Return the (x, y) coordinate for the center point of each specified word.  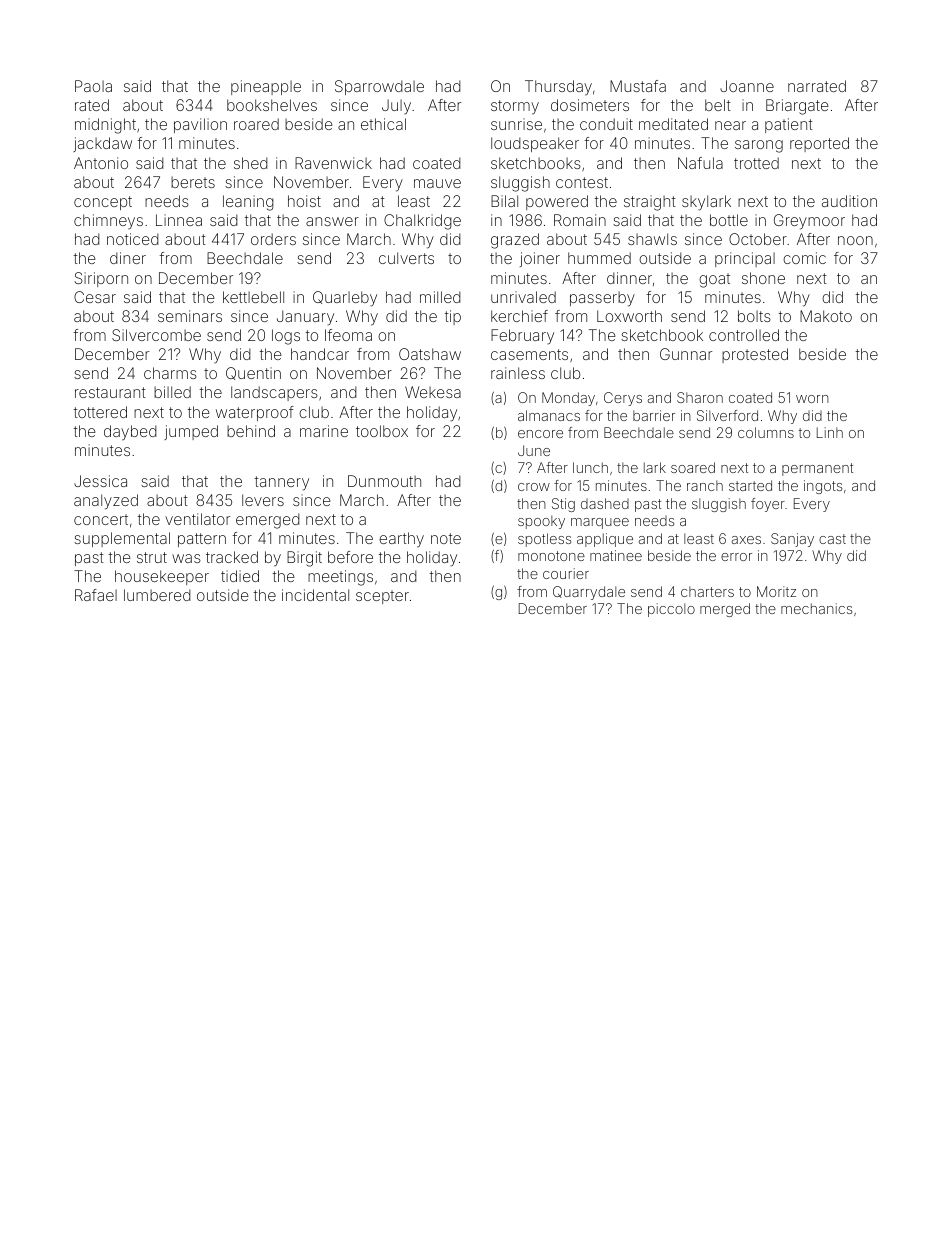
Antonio (101, 163)
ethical (383, 124)
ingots (823, 487)
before (350, 557)
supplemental (122, 539)
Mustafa (638, 86)
